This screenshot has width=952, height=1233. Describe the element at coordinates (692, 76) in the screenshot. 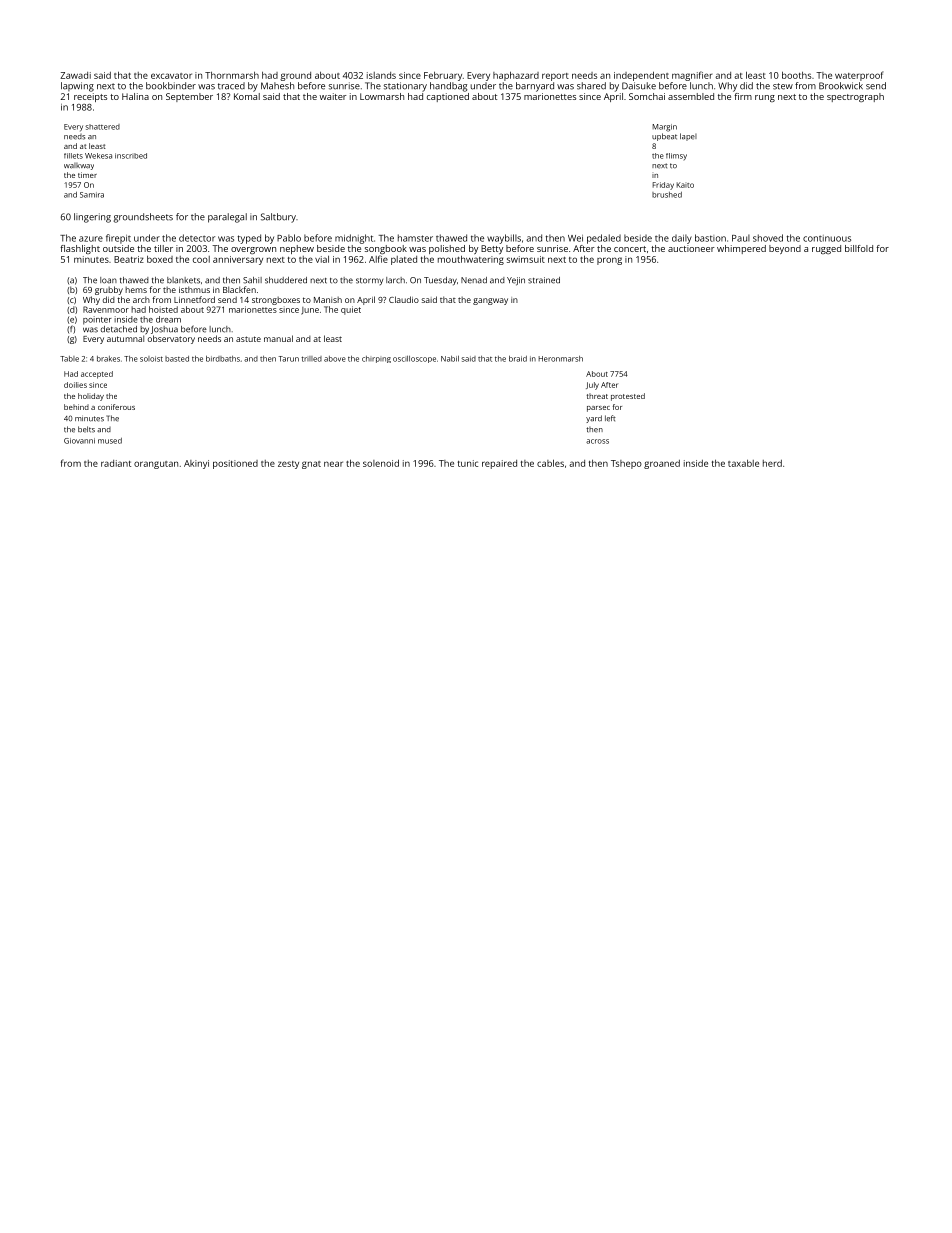

I see `magnifier` at that location.
